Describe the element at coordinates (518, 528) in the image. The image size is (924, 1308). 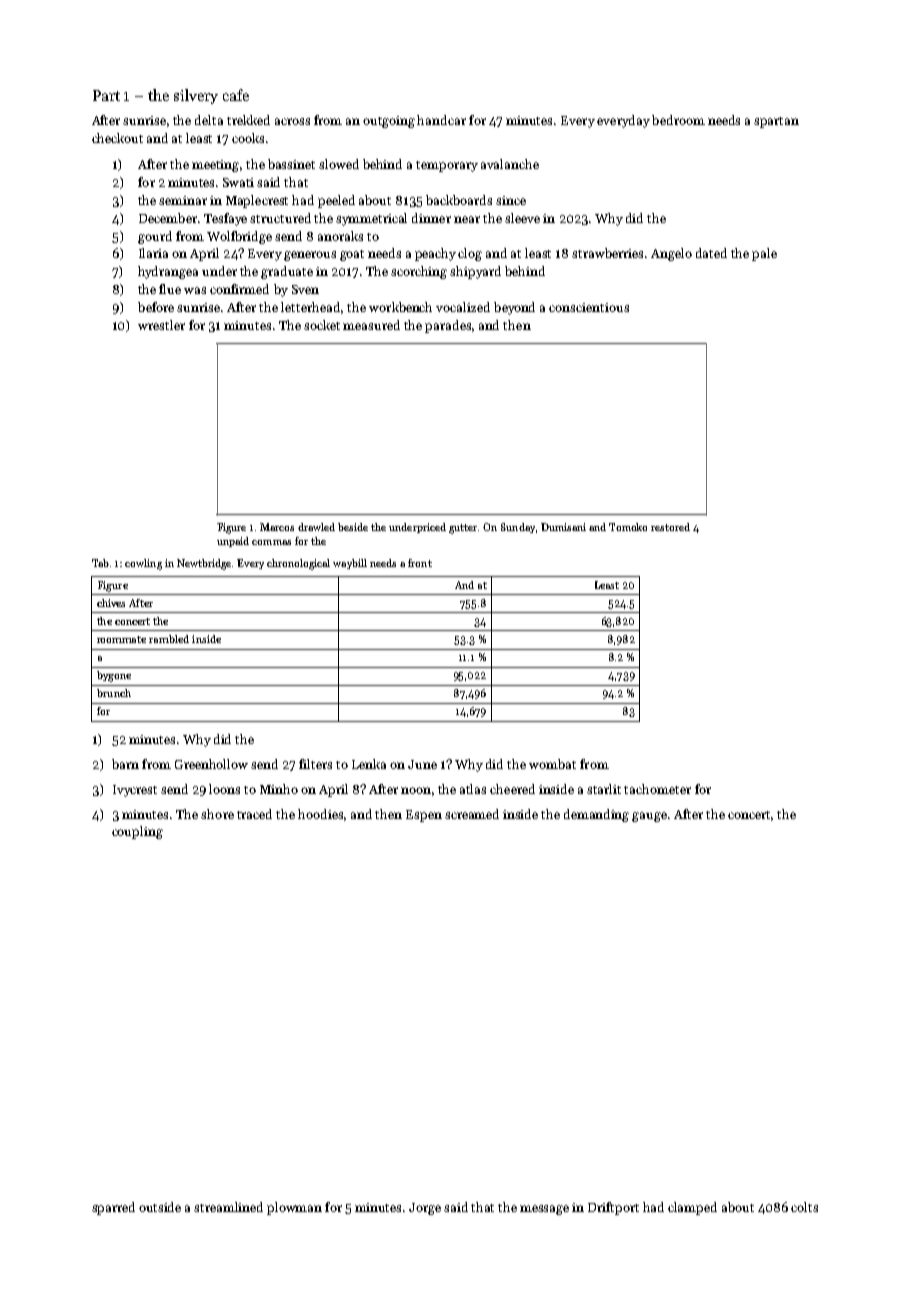
I see `Sunday` at that location.
